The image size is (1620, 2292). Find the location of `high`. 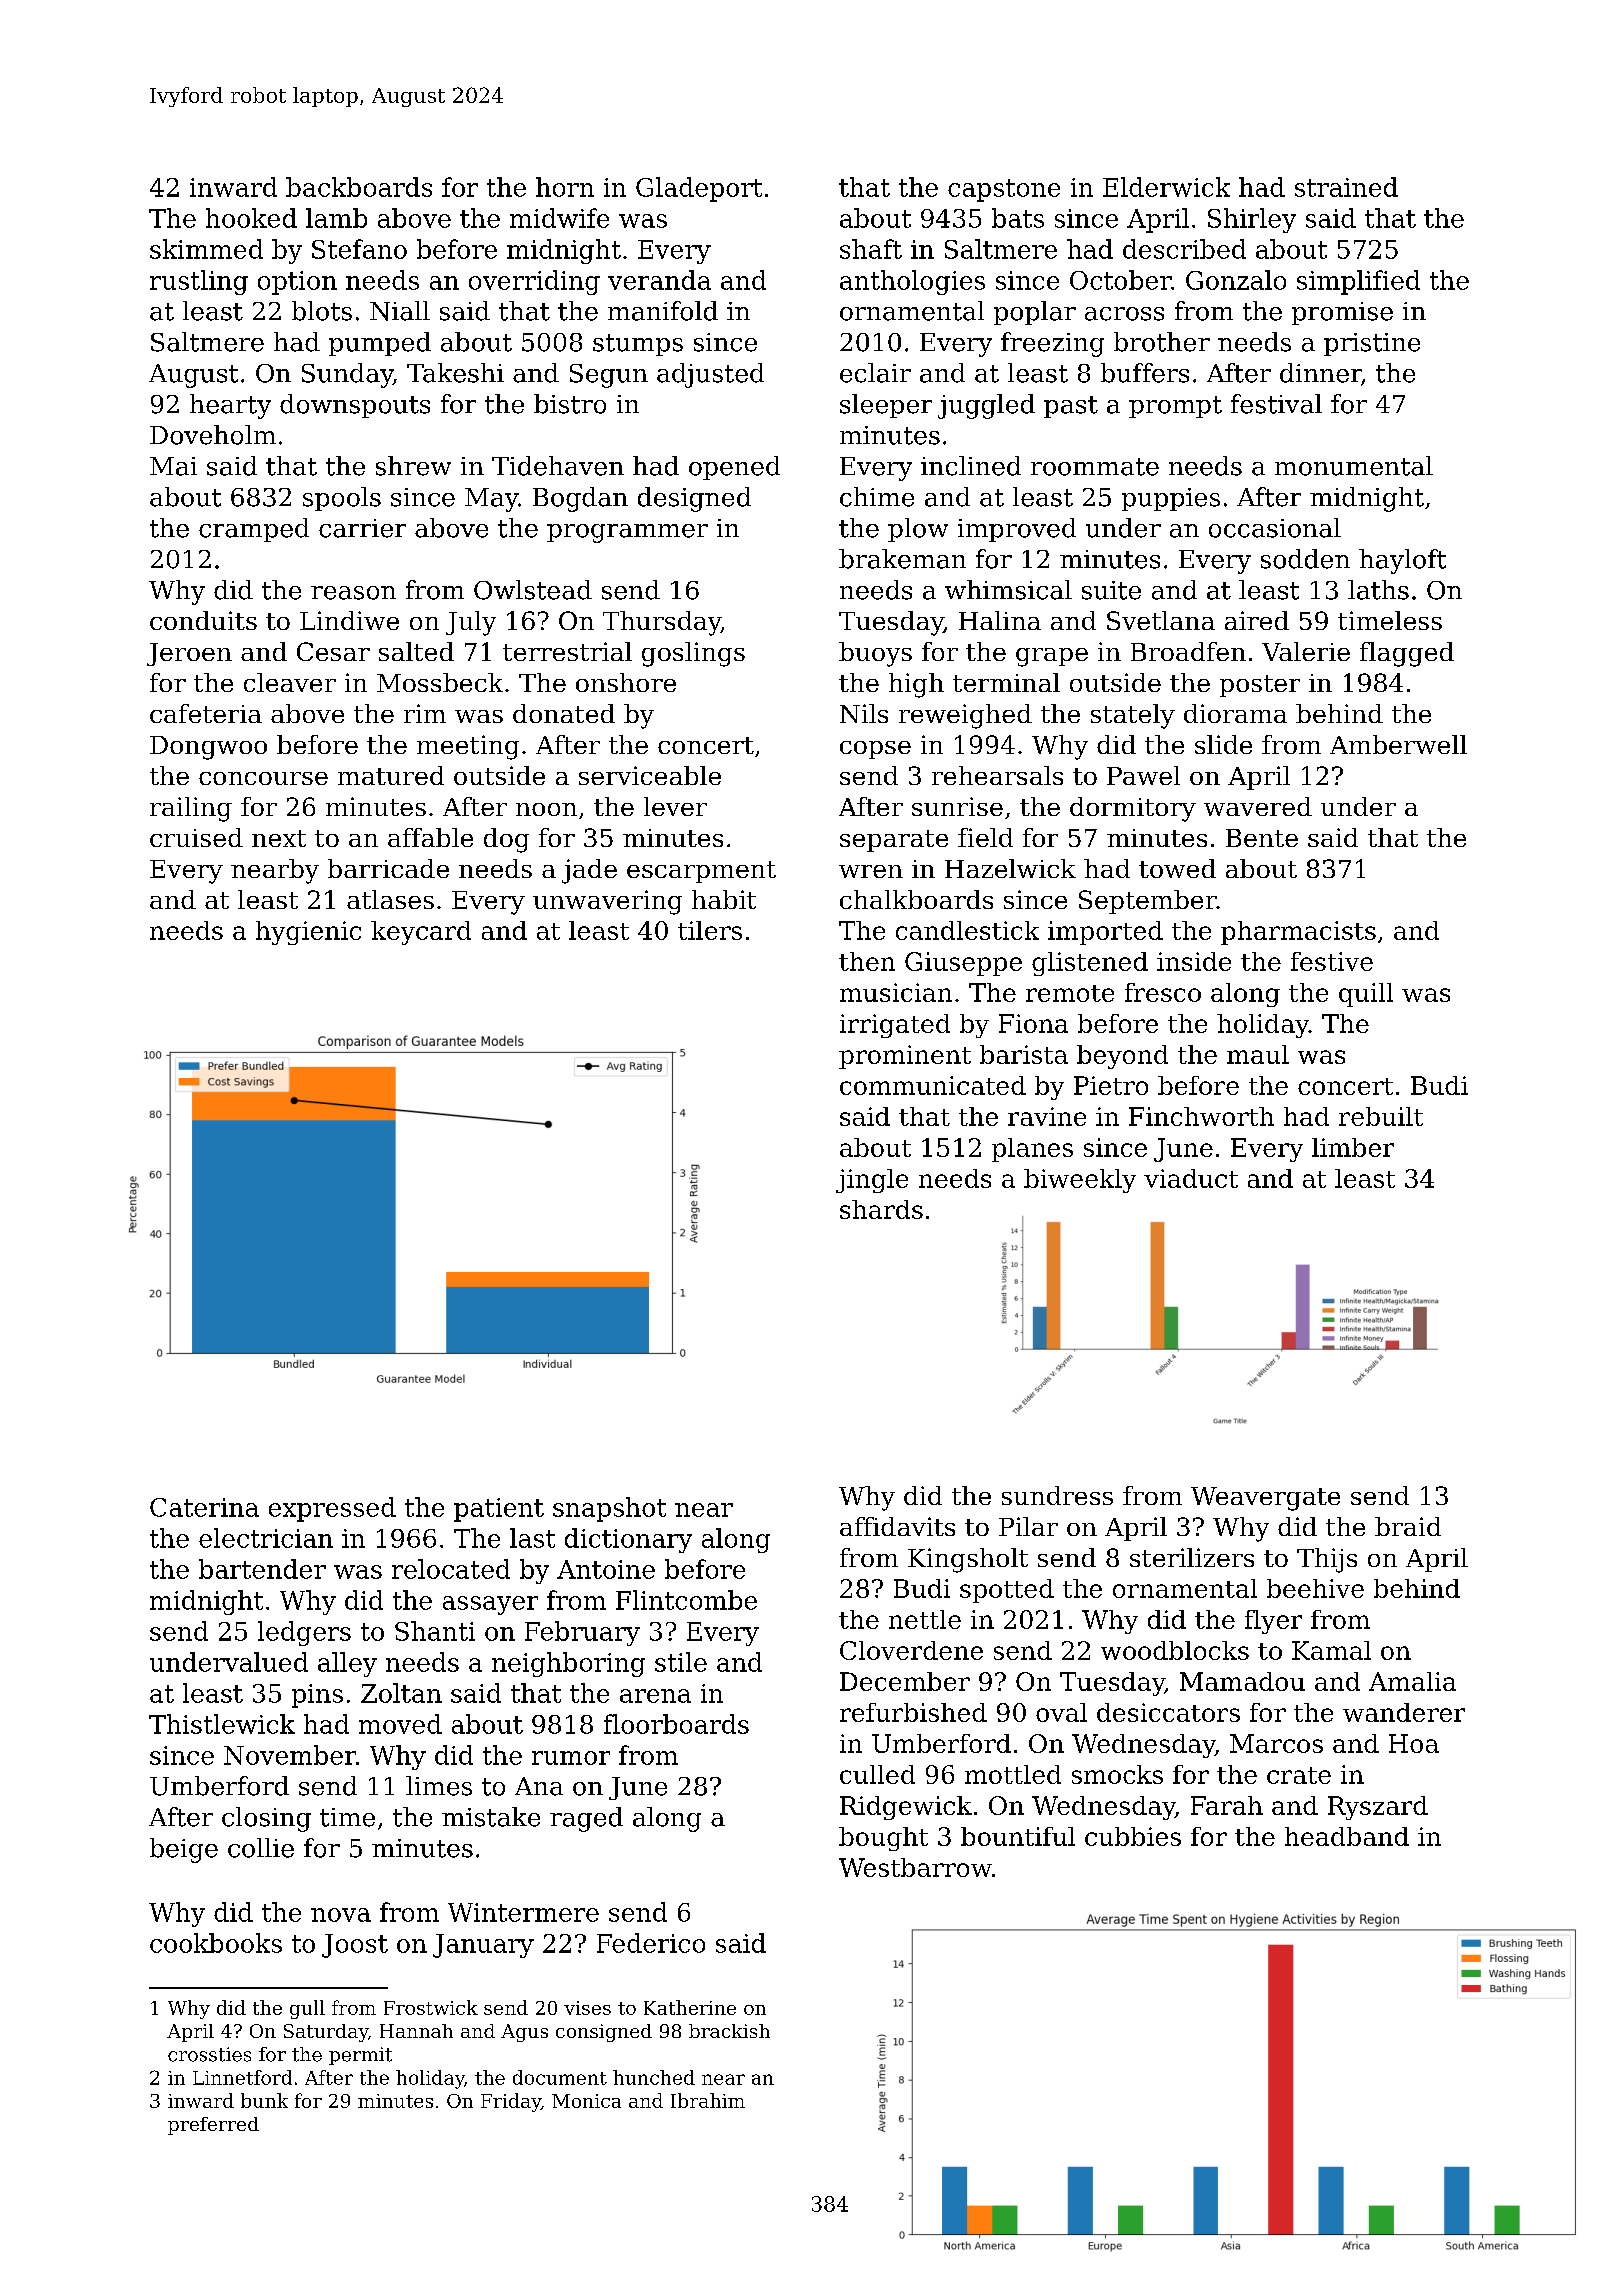

high is located at coordinates (916, 685).
